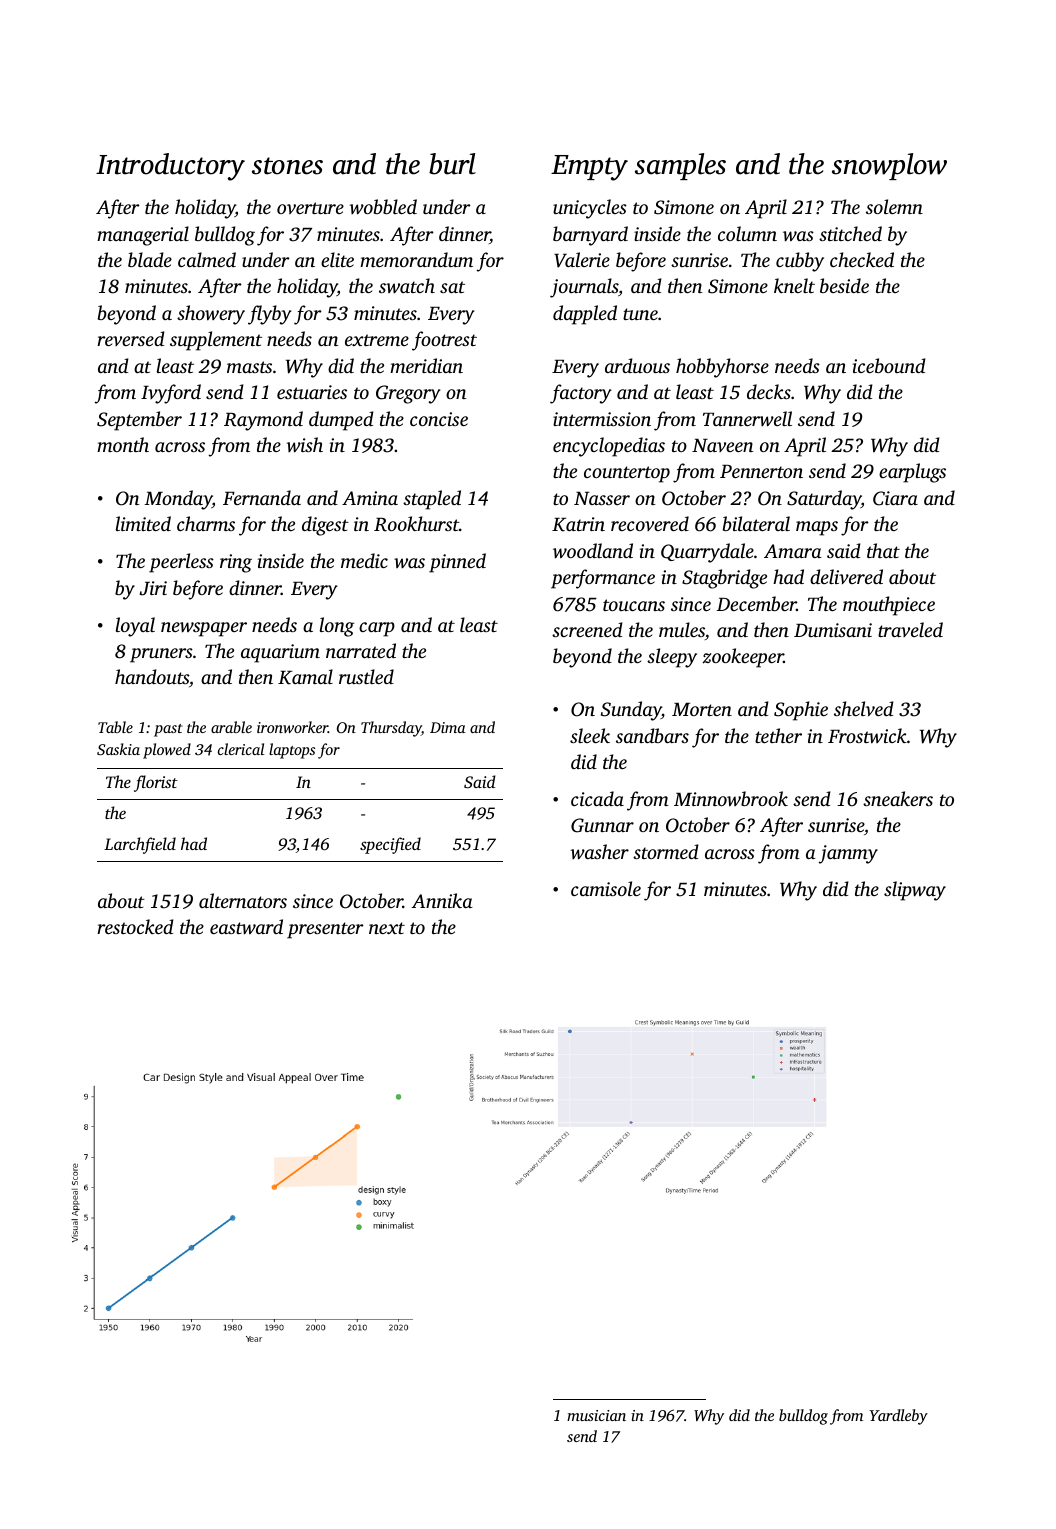  Describe the element at coordinates (915, 891) in the page. I see `slipway` at that location.
